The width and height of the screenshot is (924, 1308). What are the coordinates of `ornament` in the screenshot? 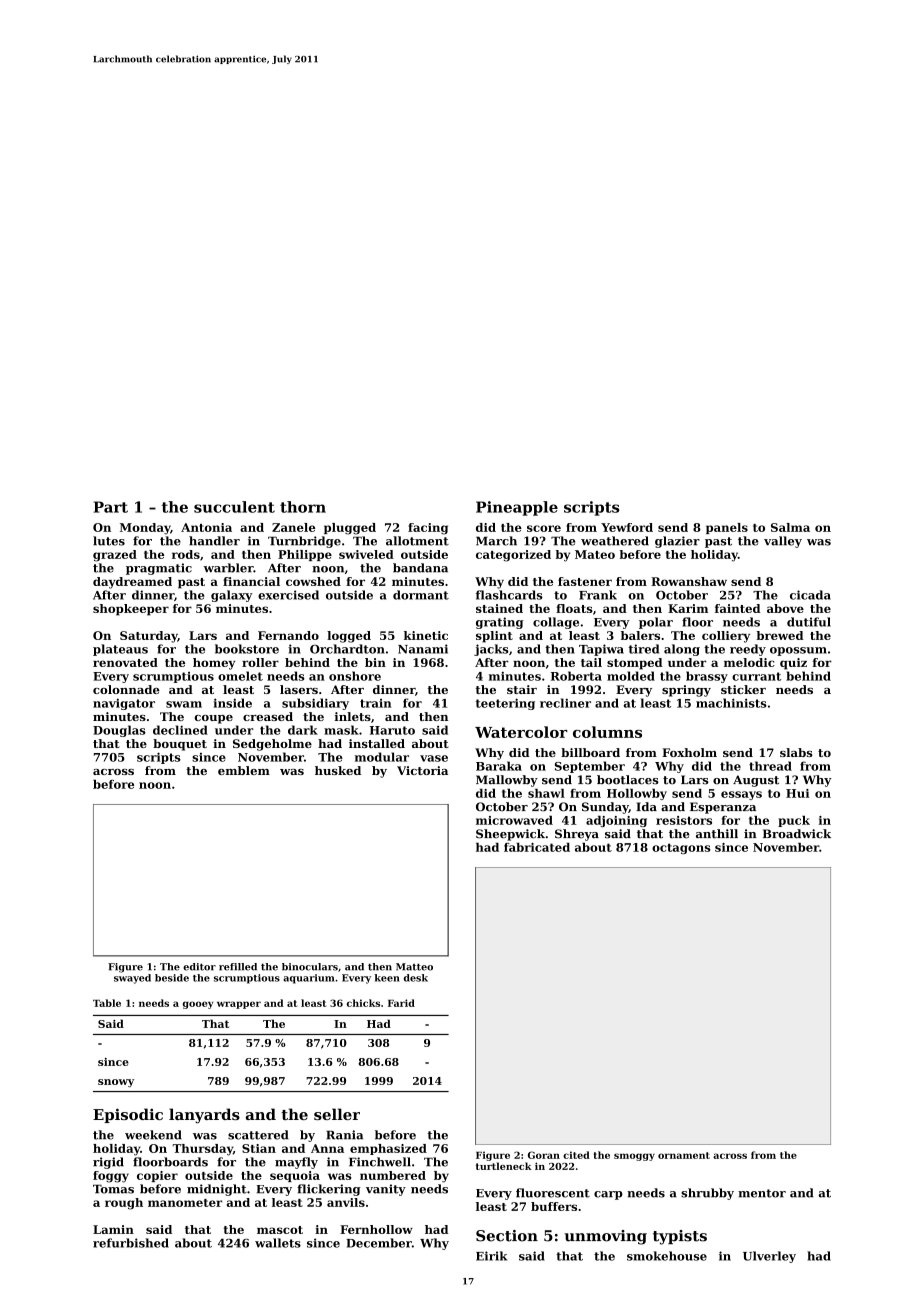 It's located at (684, 1155).
